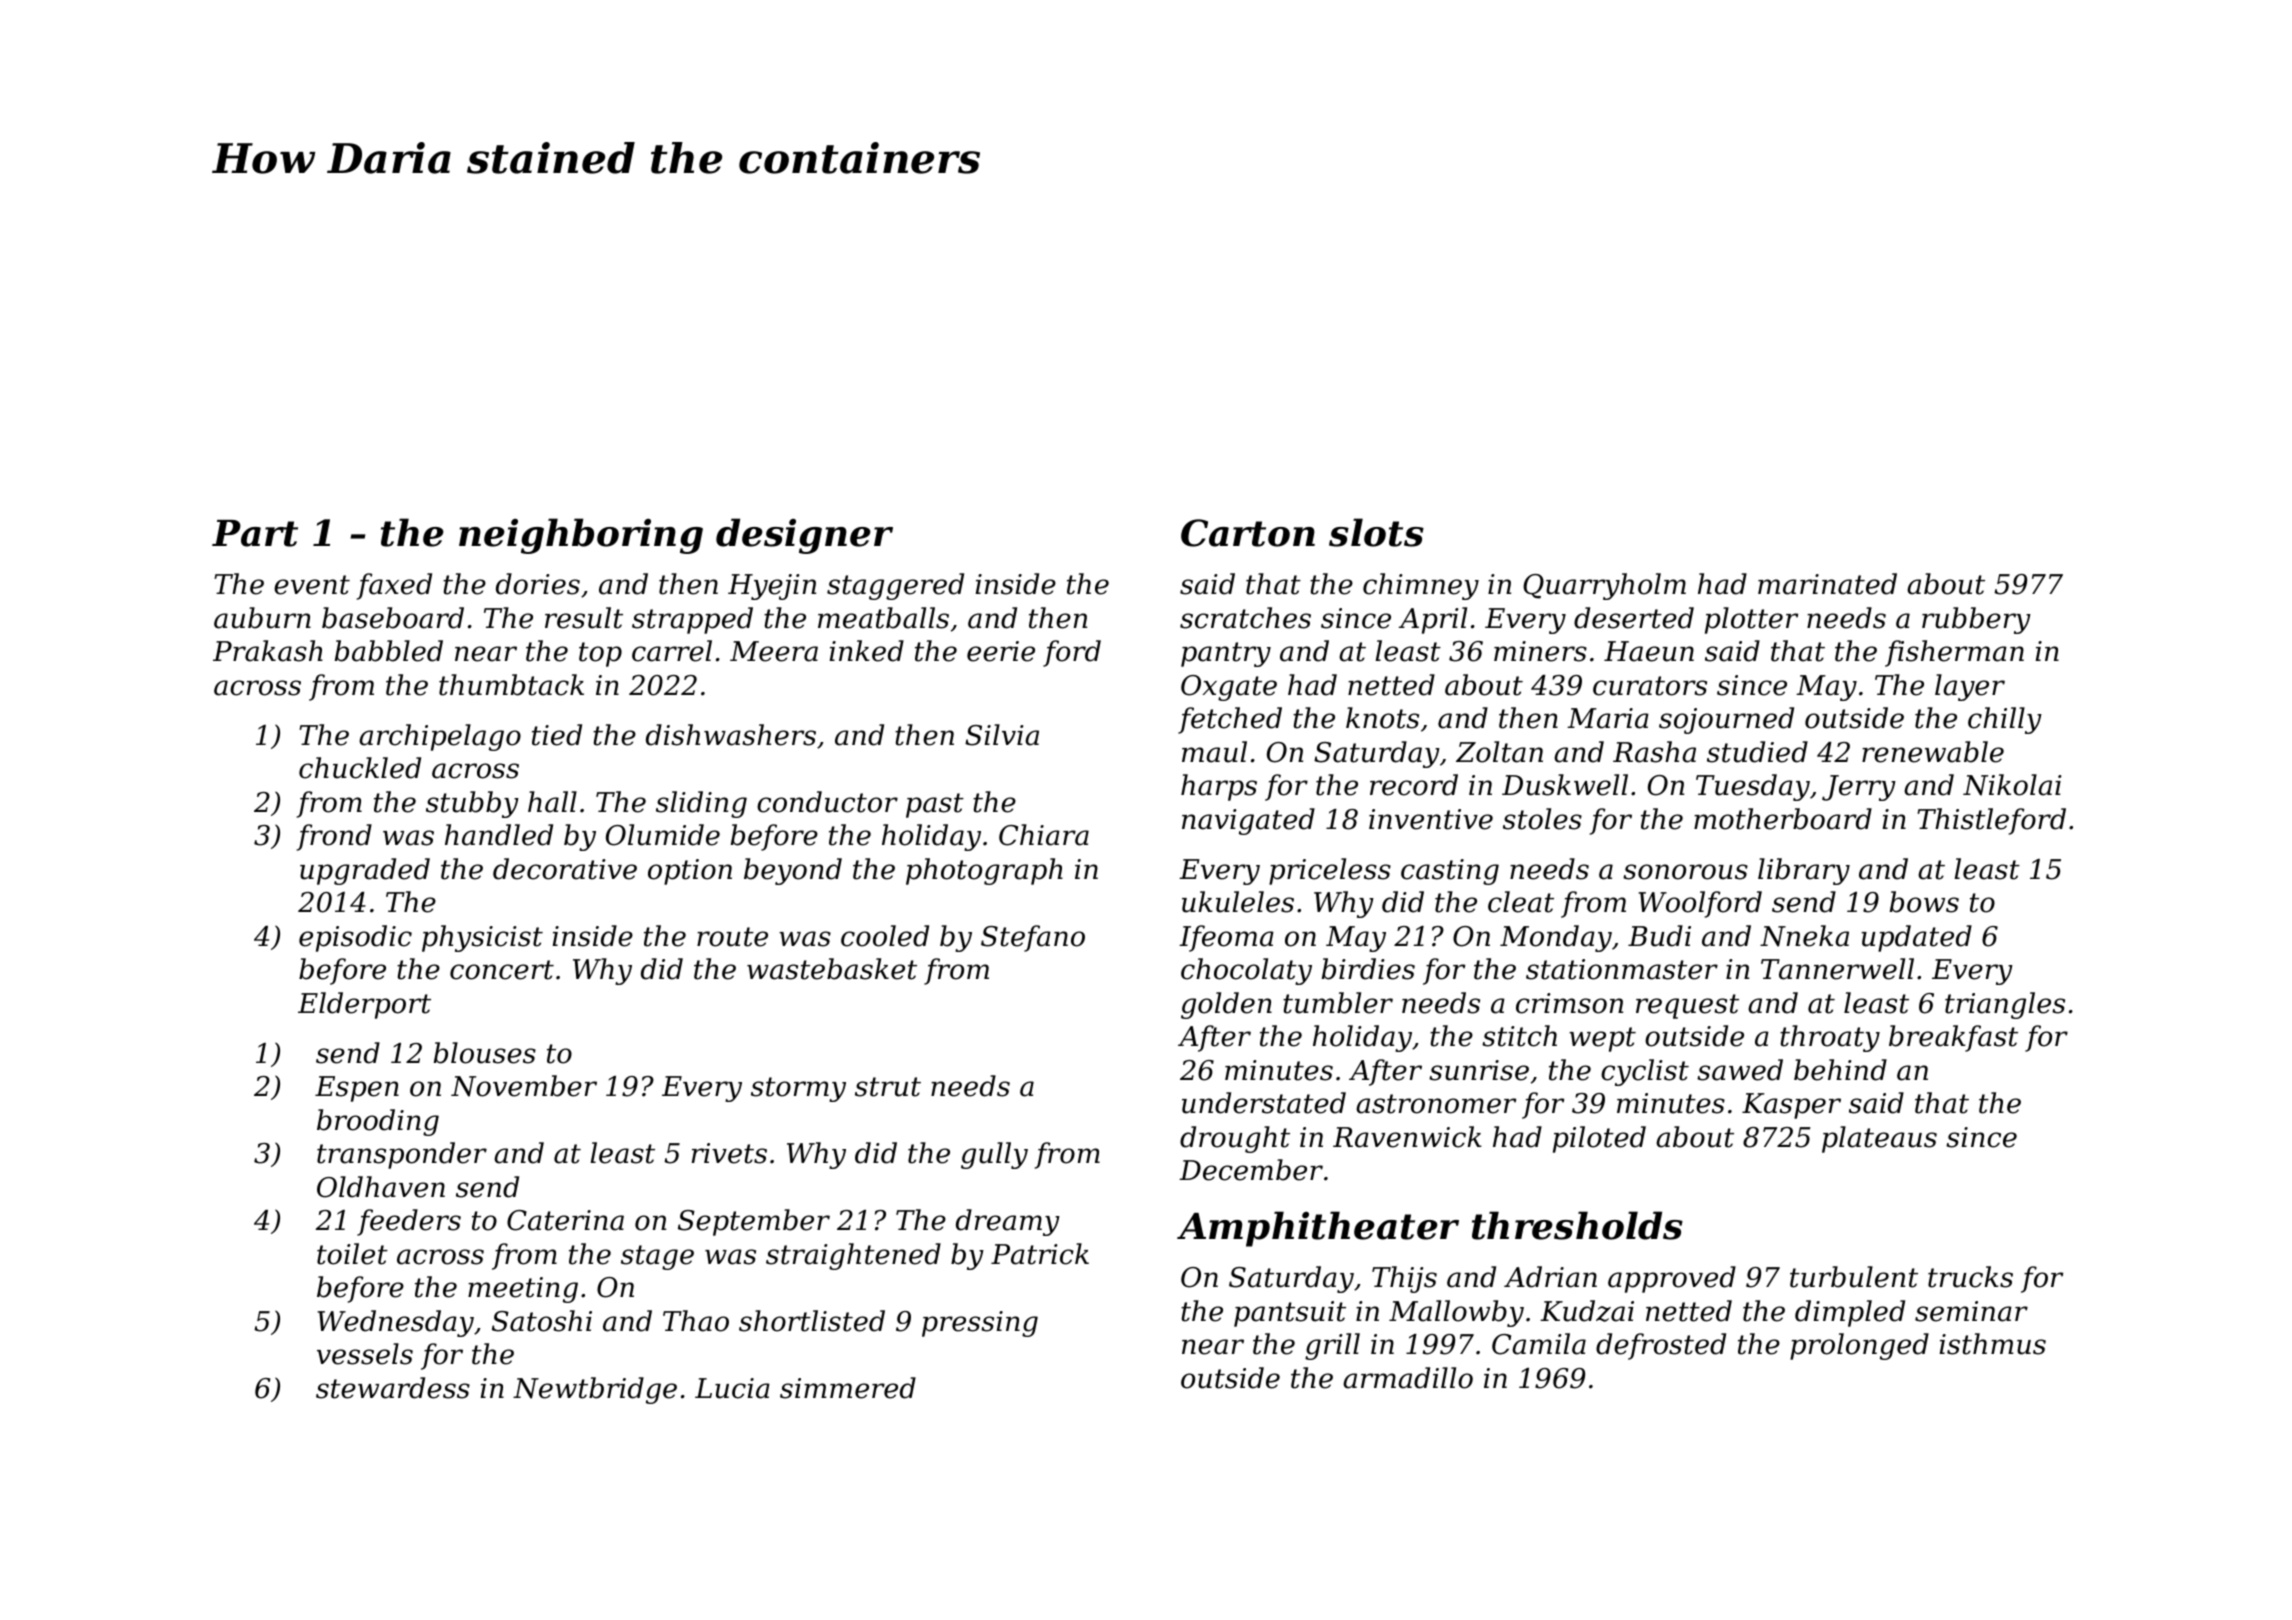 The width and height of the screenshot is (2292, 1620). Describe the element at coordinates (1376, 532) in the screenshot. I see `slots` at that location.
